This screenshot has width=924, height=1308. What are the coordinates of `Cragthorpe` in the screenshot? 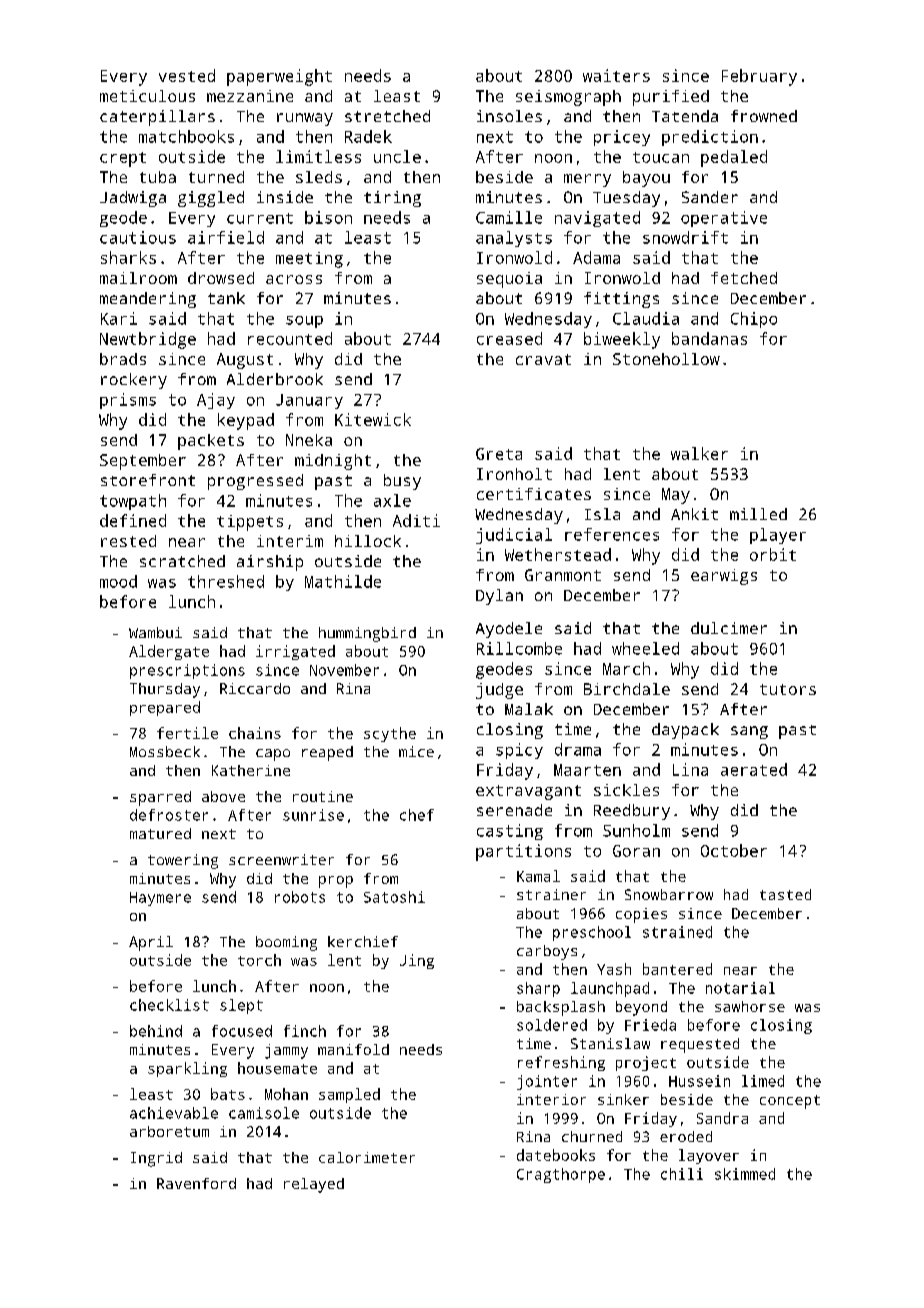 It's located at (561, 1175).
